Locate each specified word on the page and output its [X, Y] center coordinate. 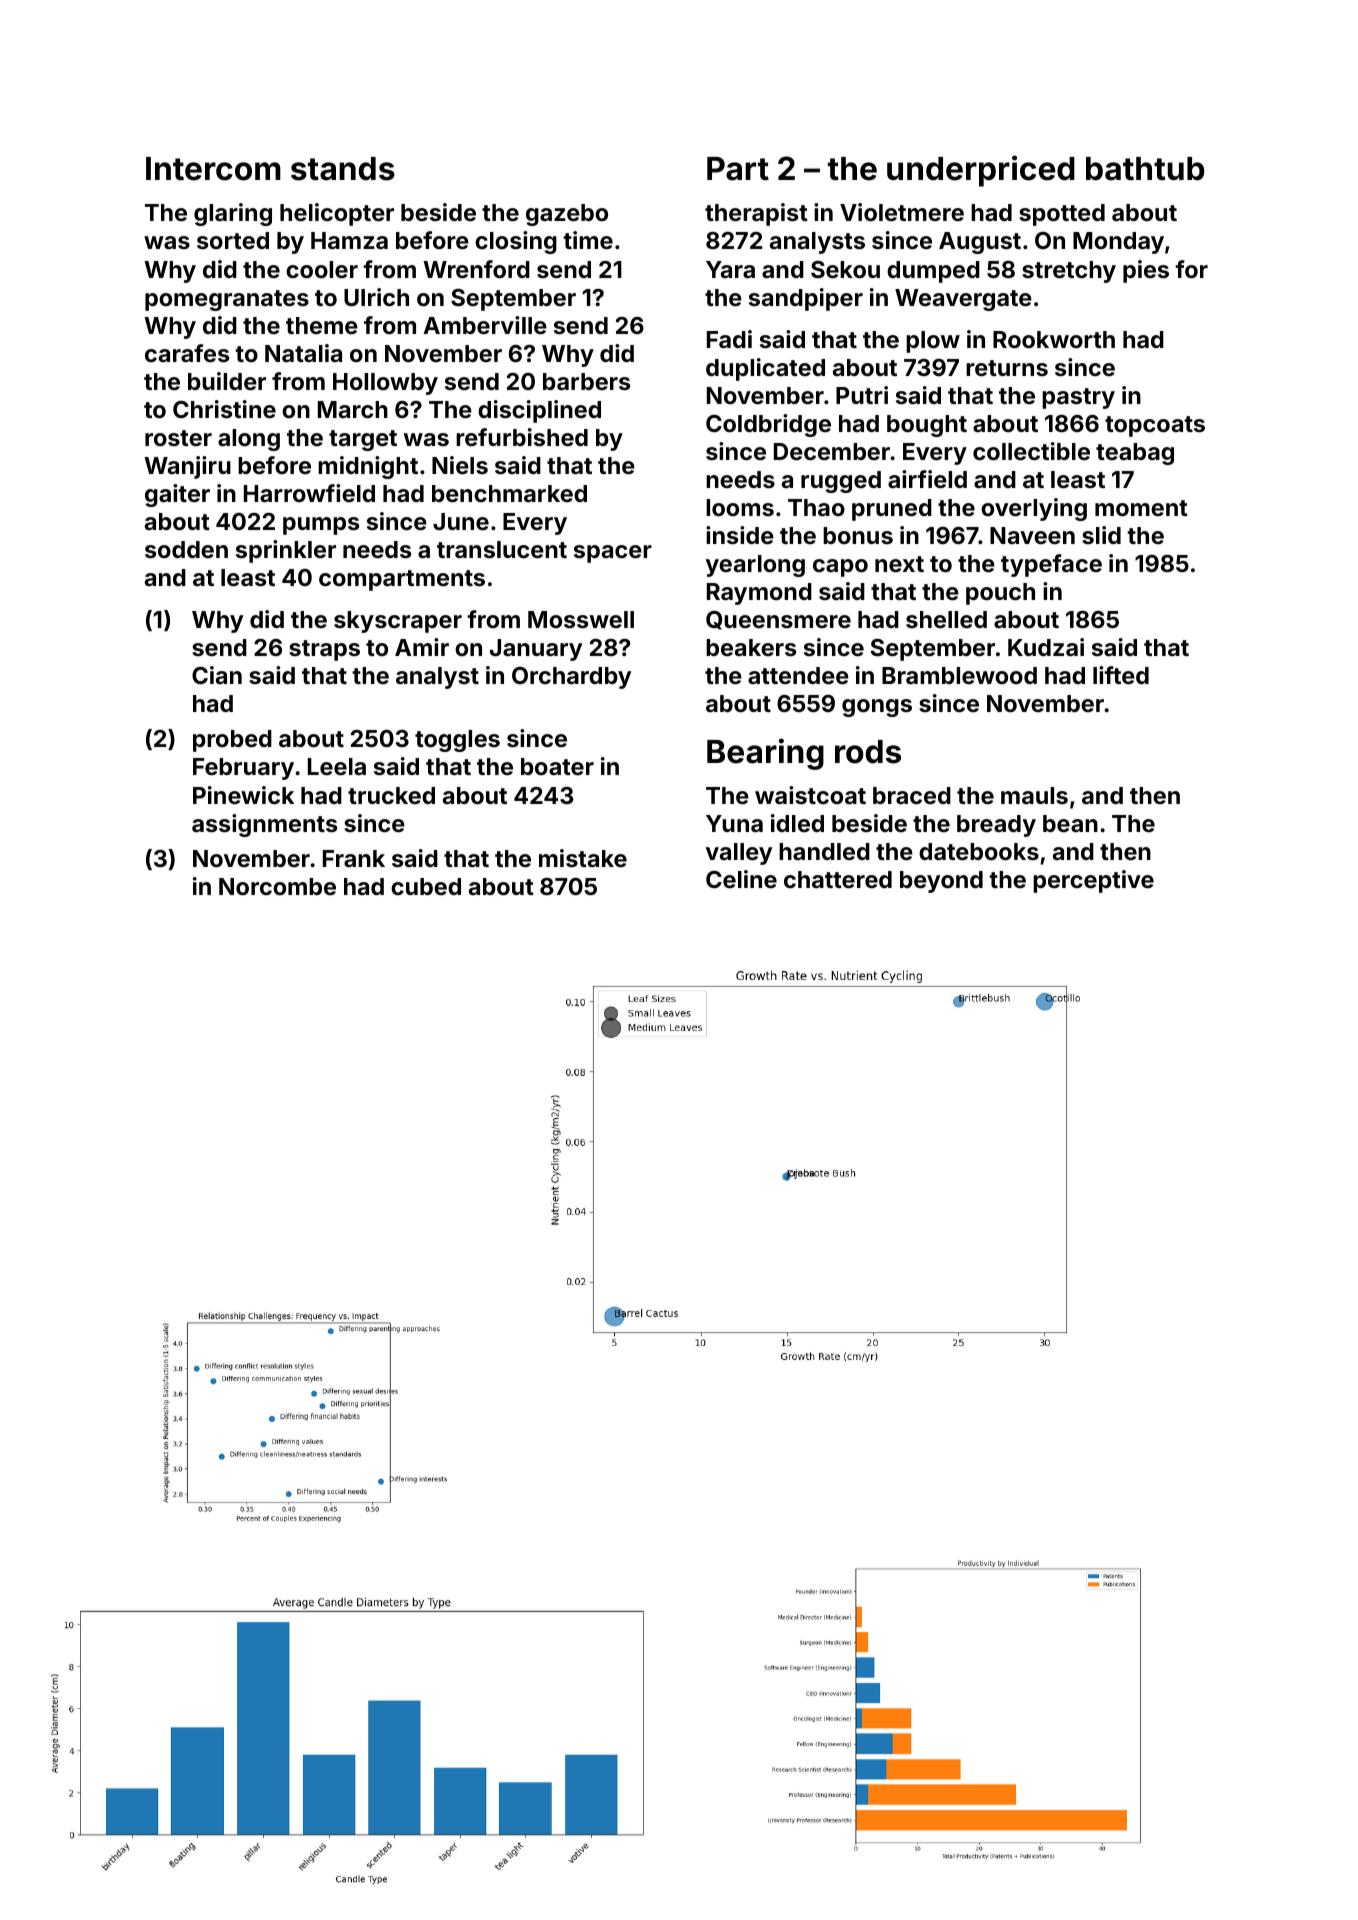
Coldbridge [768, 425]
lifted [1121, 675]
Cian [217, 675]
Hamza [349, 240]
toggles [457, 741]
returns [1007, 368]
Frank [354, 858]
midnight [368, 467]
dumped [933, 272]
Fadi [729, 339]
